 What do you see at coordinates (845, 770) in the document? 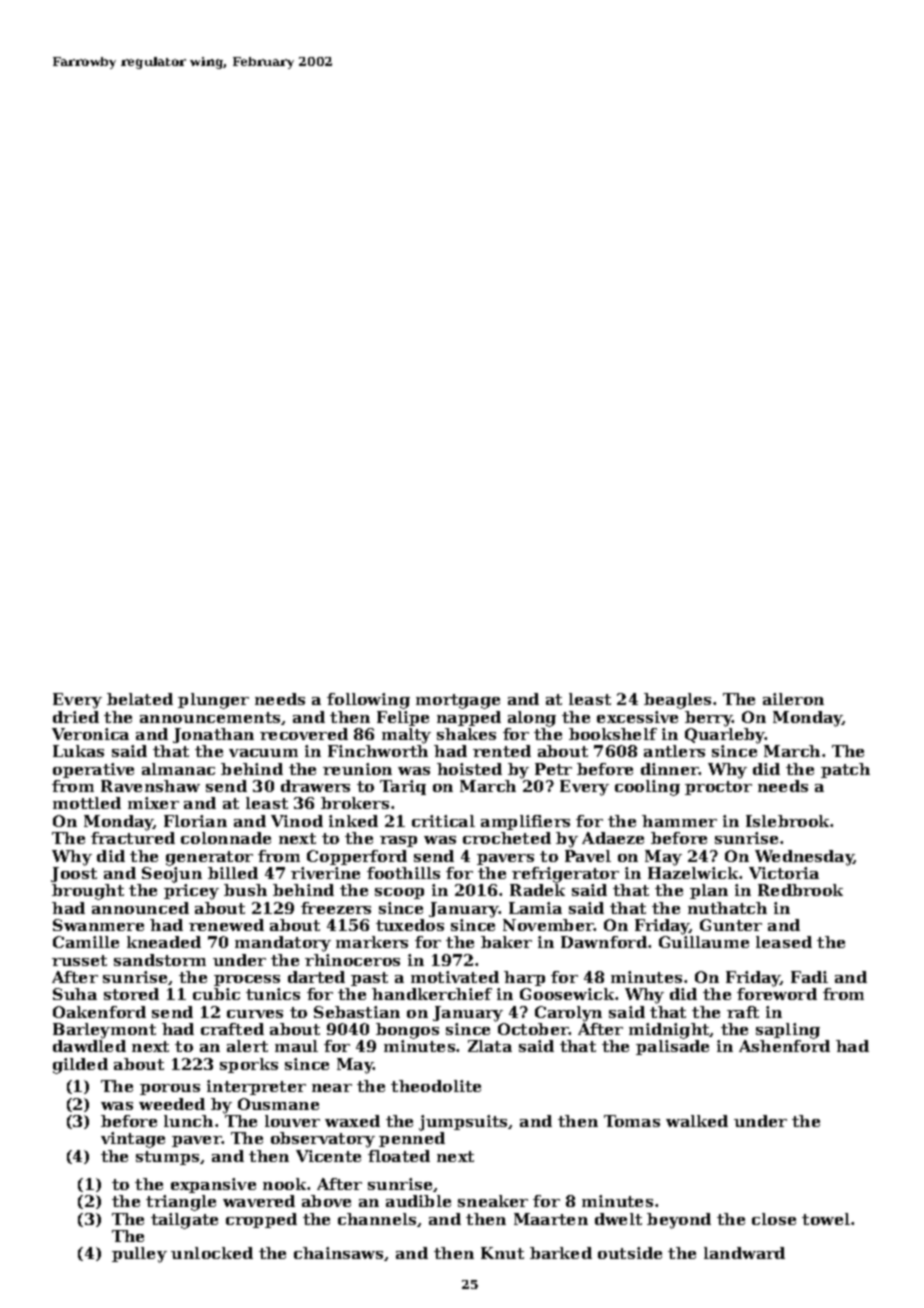
I see `patch` at bounding box center [845, 770].
